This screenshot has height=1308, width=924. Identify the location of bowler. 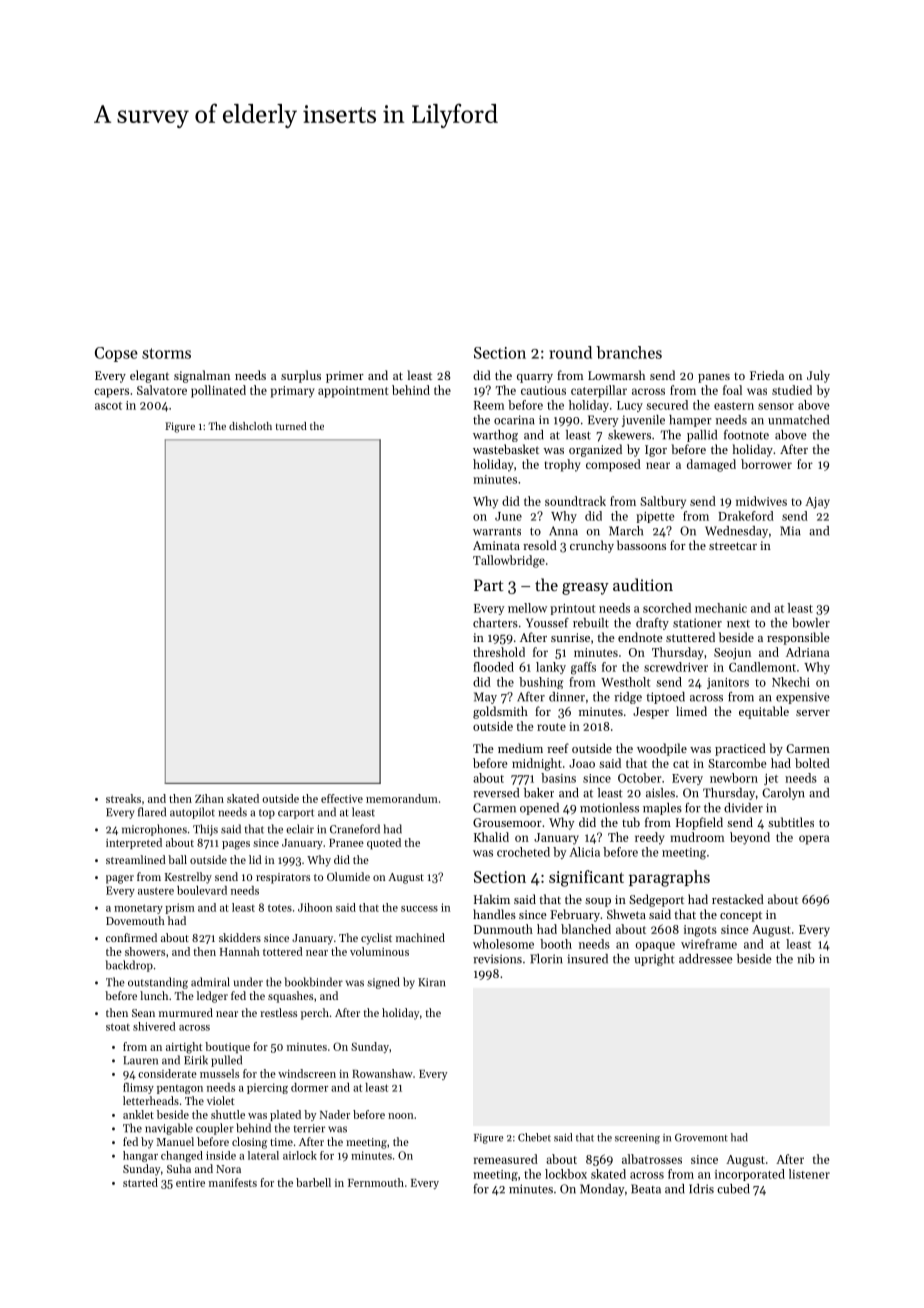
(811, 623).
